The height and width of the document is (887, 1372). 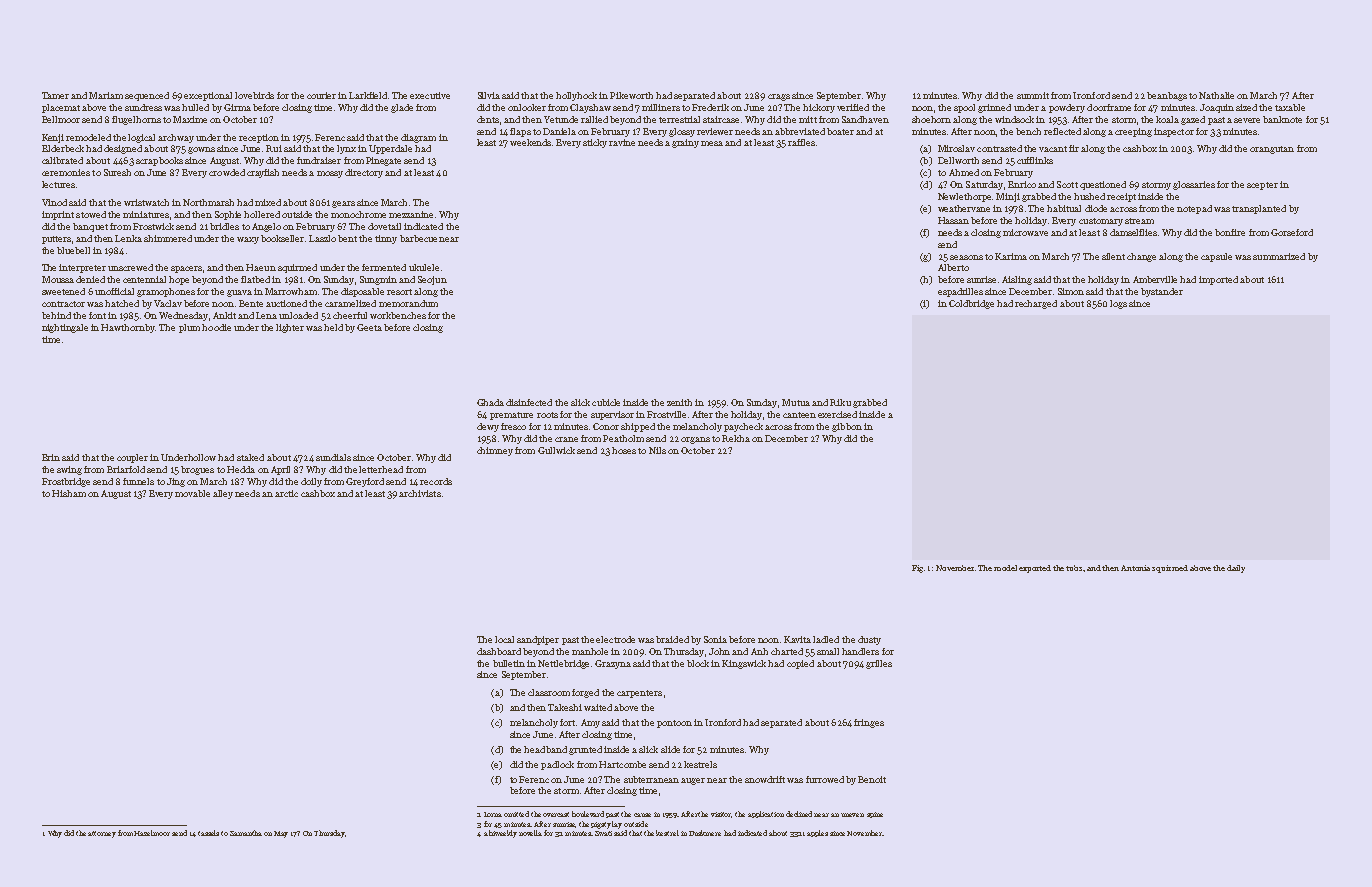 What do you see at coordinates (503, 834) in the document?
I see `biweekly` at bounding box center [503, 834].
